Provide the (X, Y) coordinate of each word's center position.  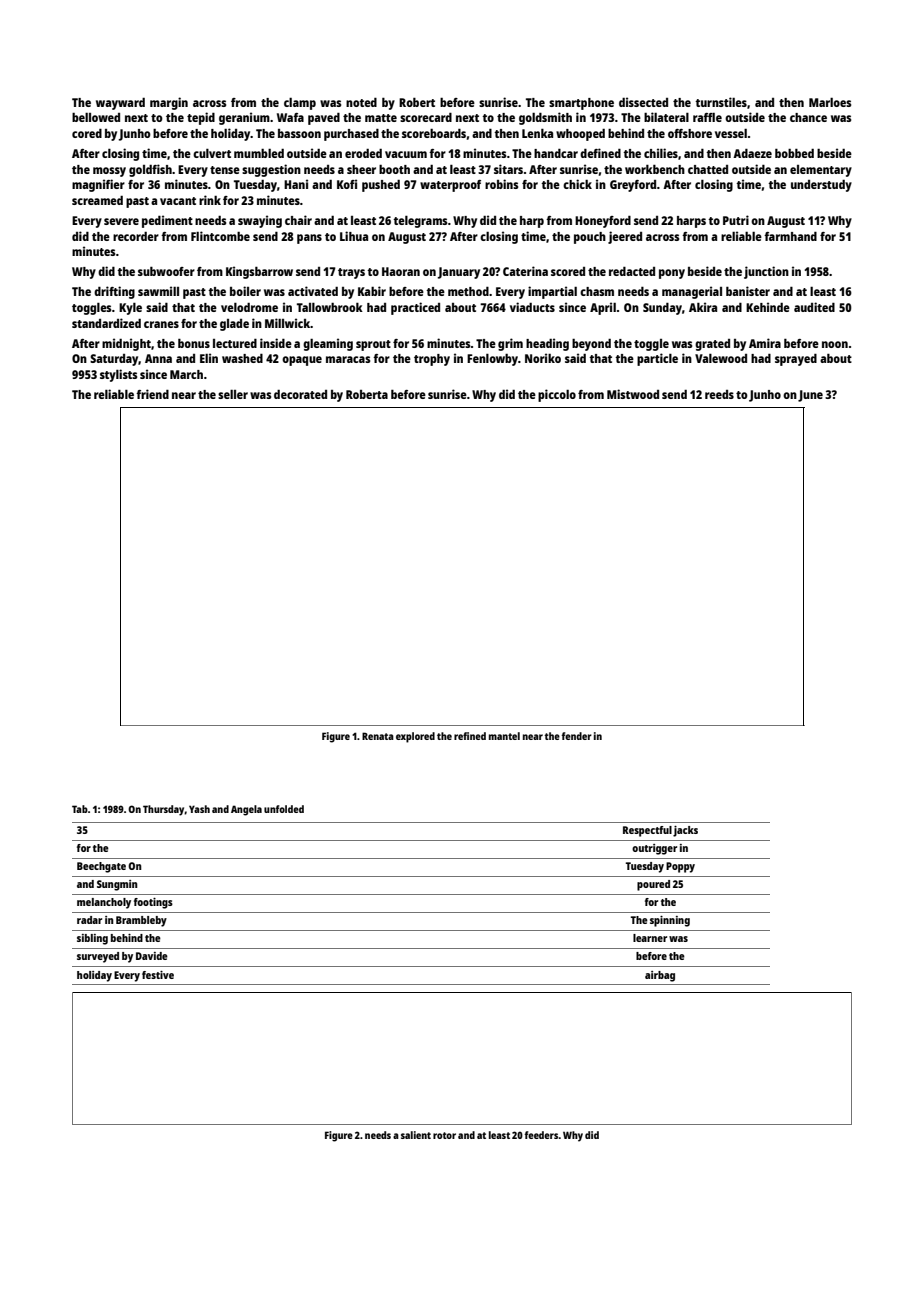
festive (158, 975)
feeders (541, 1135)
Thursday (164, 810)
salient (416, 1135)
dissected (643, 102)
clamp (300, 104)
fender (576, 736)
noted (361, 102)
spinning (670, 921)
